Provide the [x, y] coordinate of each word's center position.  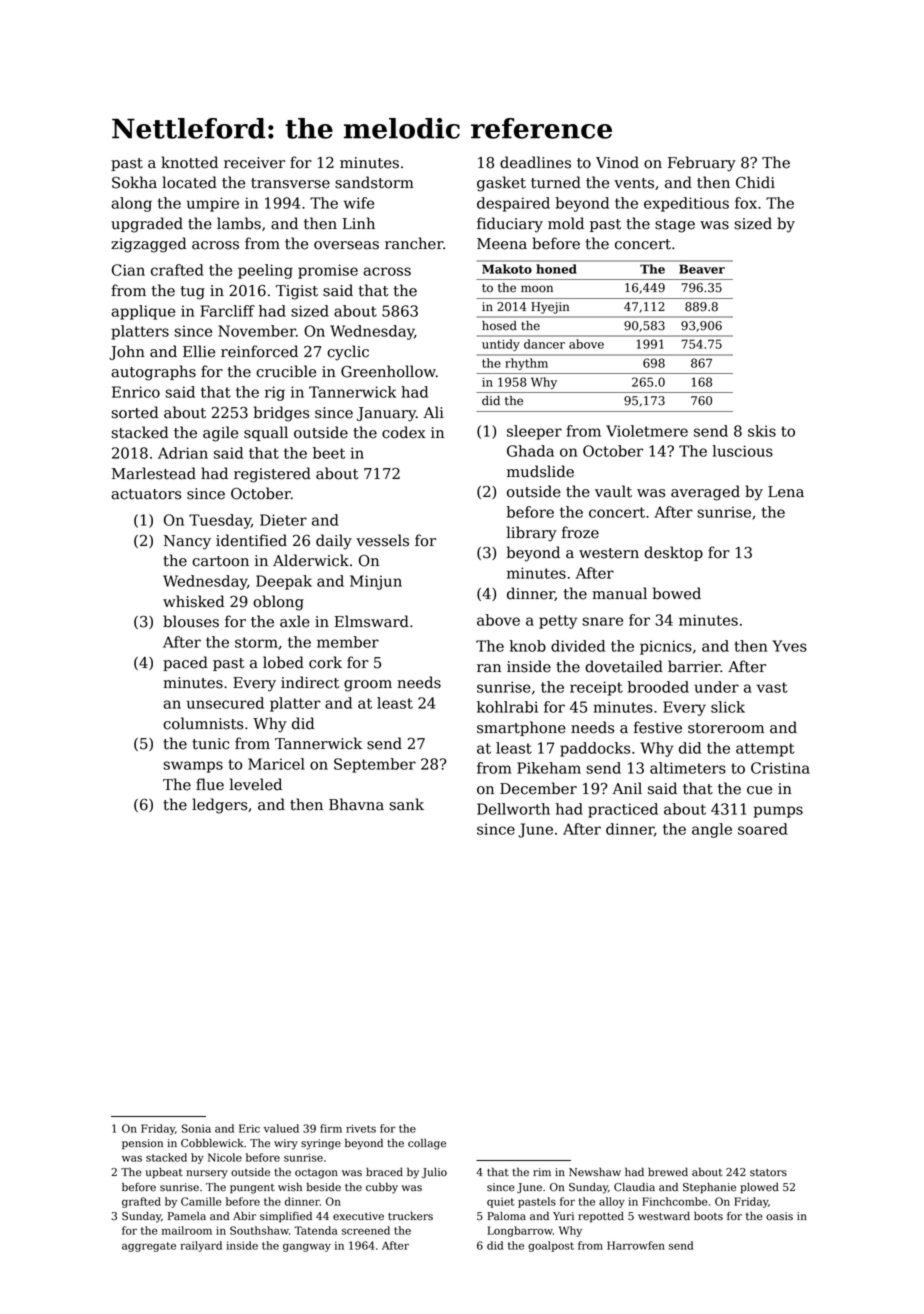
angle [712, 830]
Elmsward [372, 621]
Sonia [196, 1128]
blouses [191, 621]
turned [556, 182]
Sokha [134, 182]
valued [281, 1128]
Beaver [702, 269]
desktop [673, 553]
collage [427, 1144]
